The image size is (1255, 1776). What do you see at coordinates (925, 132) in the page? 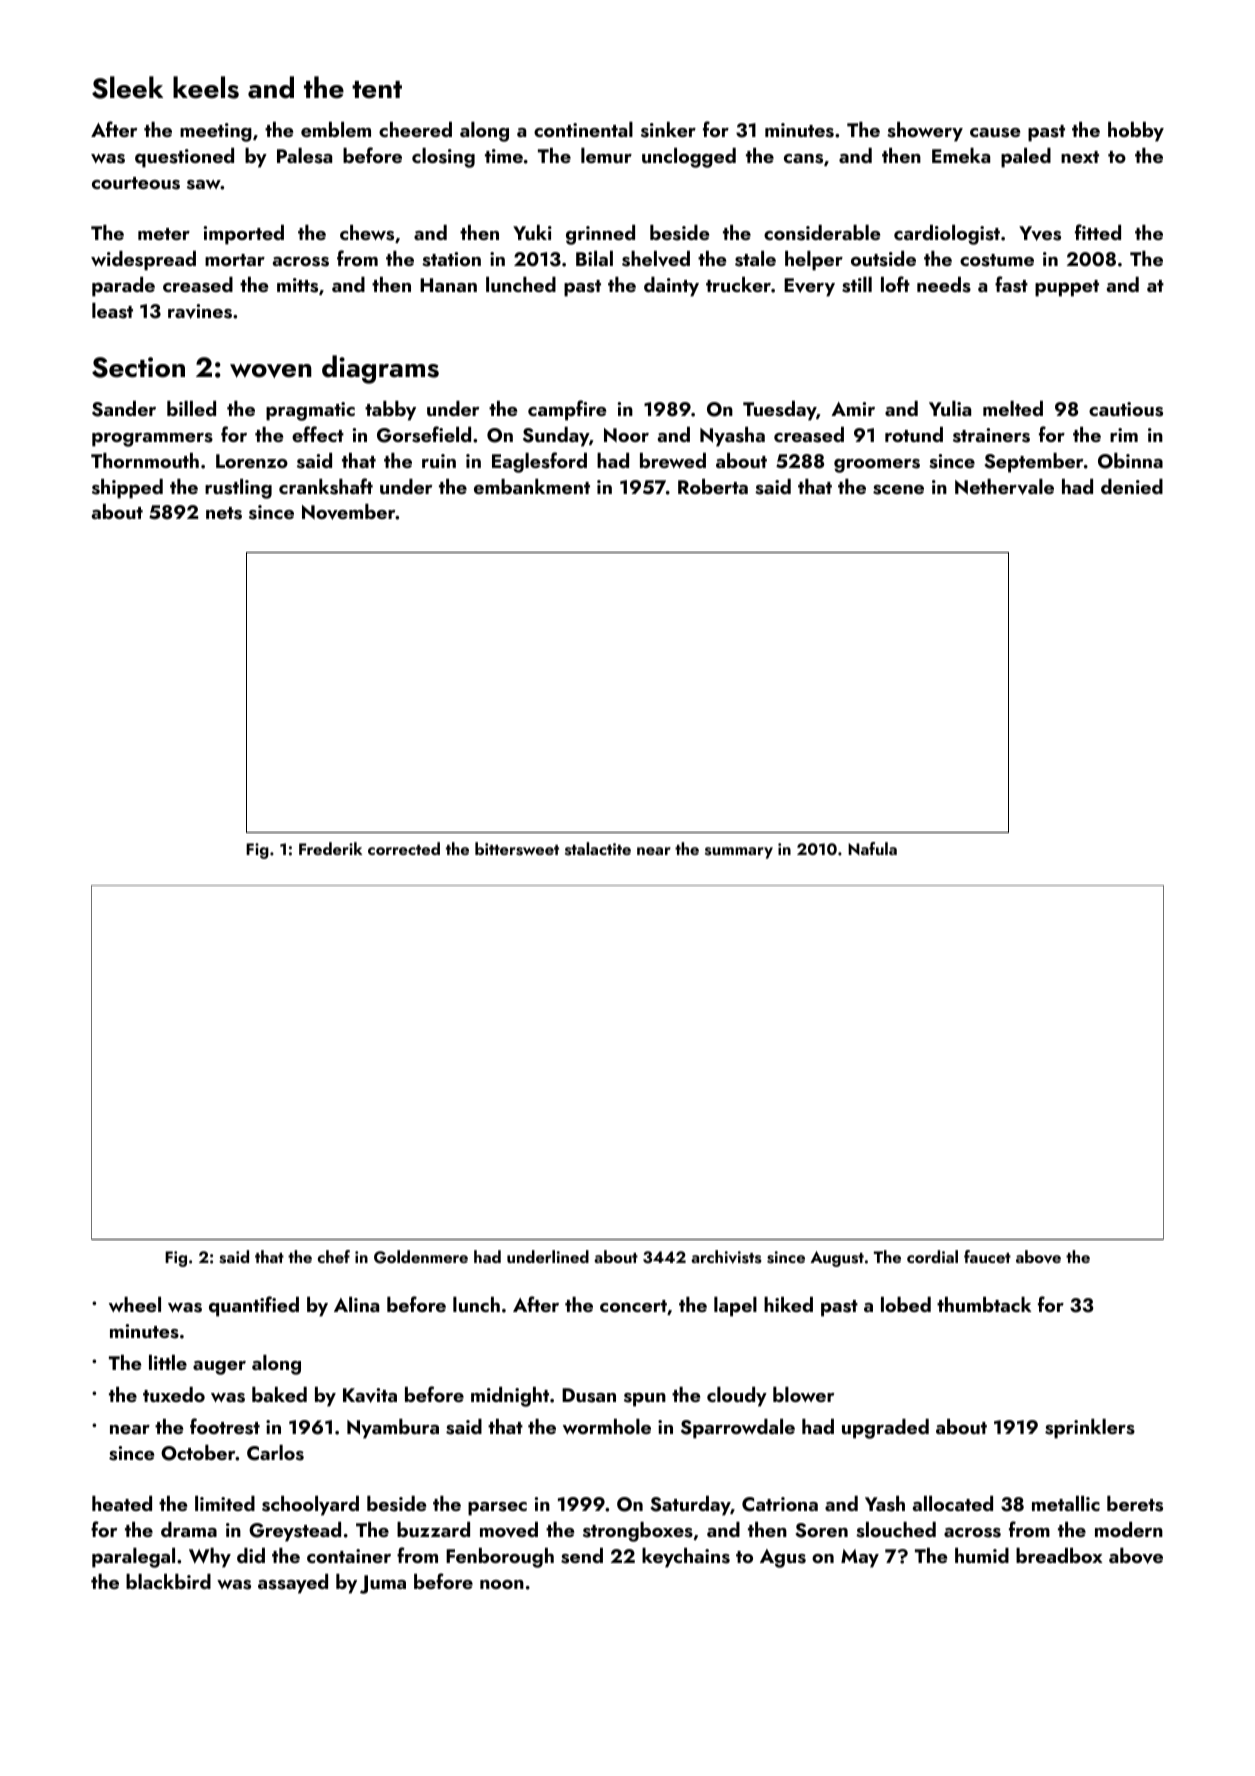
I see `showery` at bounding box center [925, 132].
